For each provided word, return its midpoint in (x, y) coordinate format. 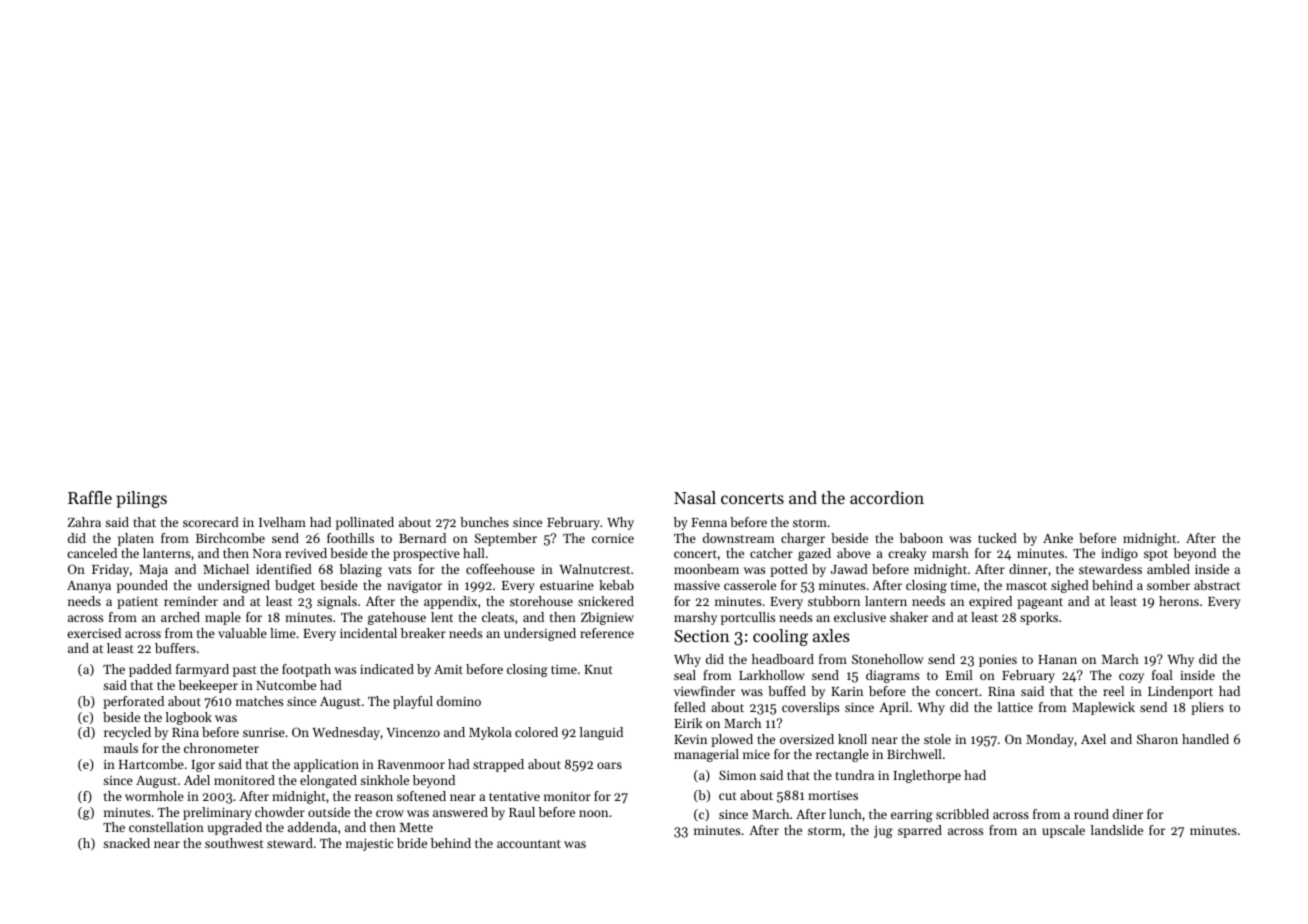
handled (1205, 739)
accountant (529, 844)
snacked (126, 843)
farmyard (202, 670)
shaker (909, 617)
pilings (141, 499)
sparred (920, 831)
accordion (887, 497)
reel (1113, 691)
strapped (498, 765)
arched (180, 617)
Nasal (695, 497)
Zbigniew (607, 618)
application (326, 765)
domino (459, 701)
